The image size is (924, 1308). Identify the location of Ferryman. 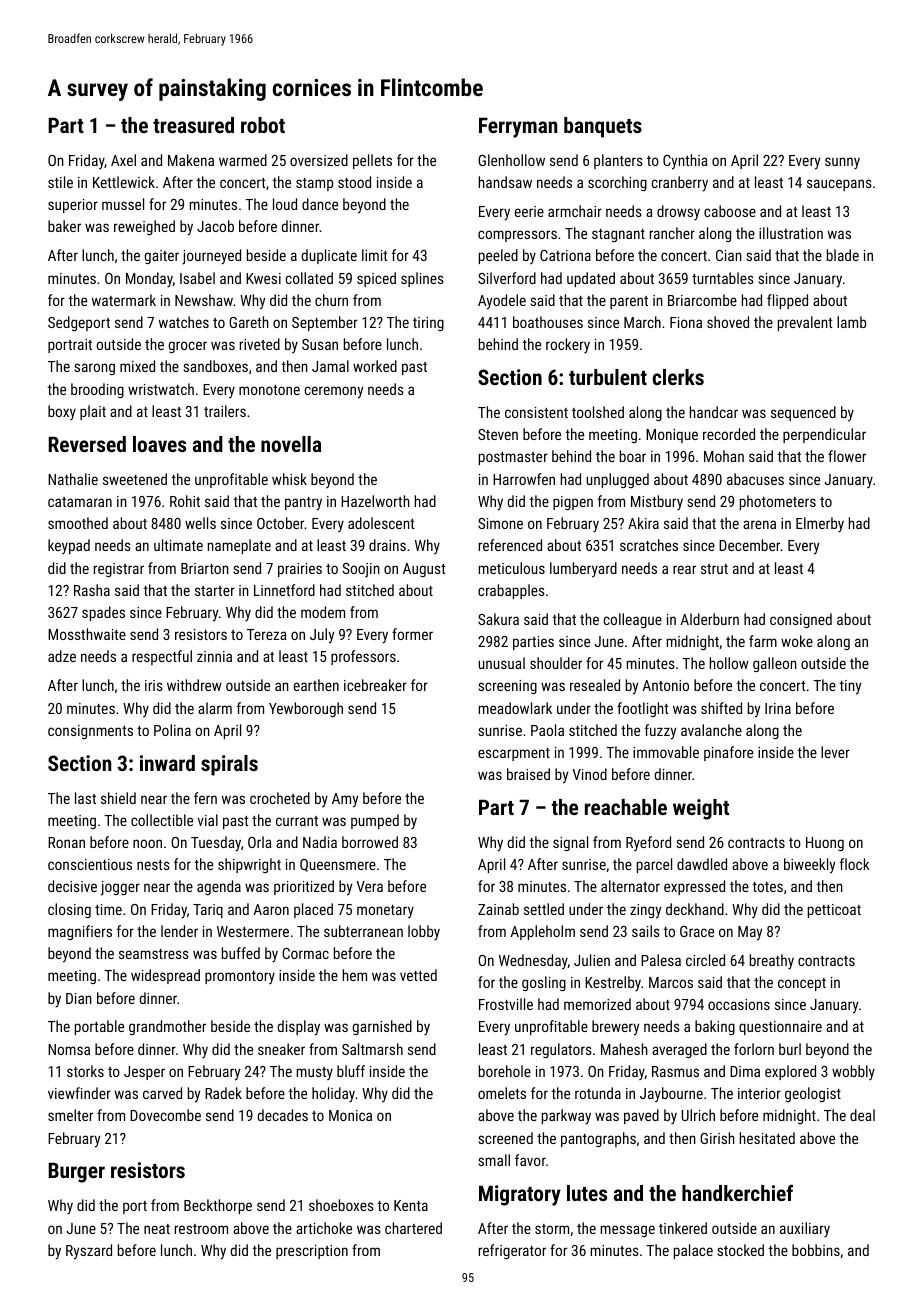
(518, 127).
